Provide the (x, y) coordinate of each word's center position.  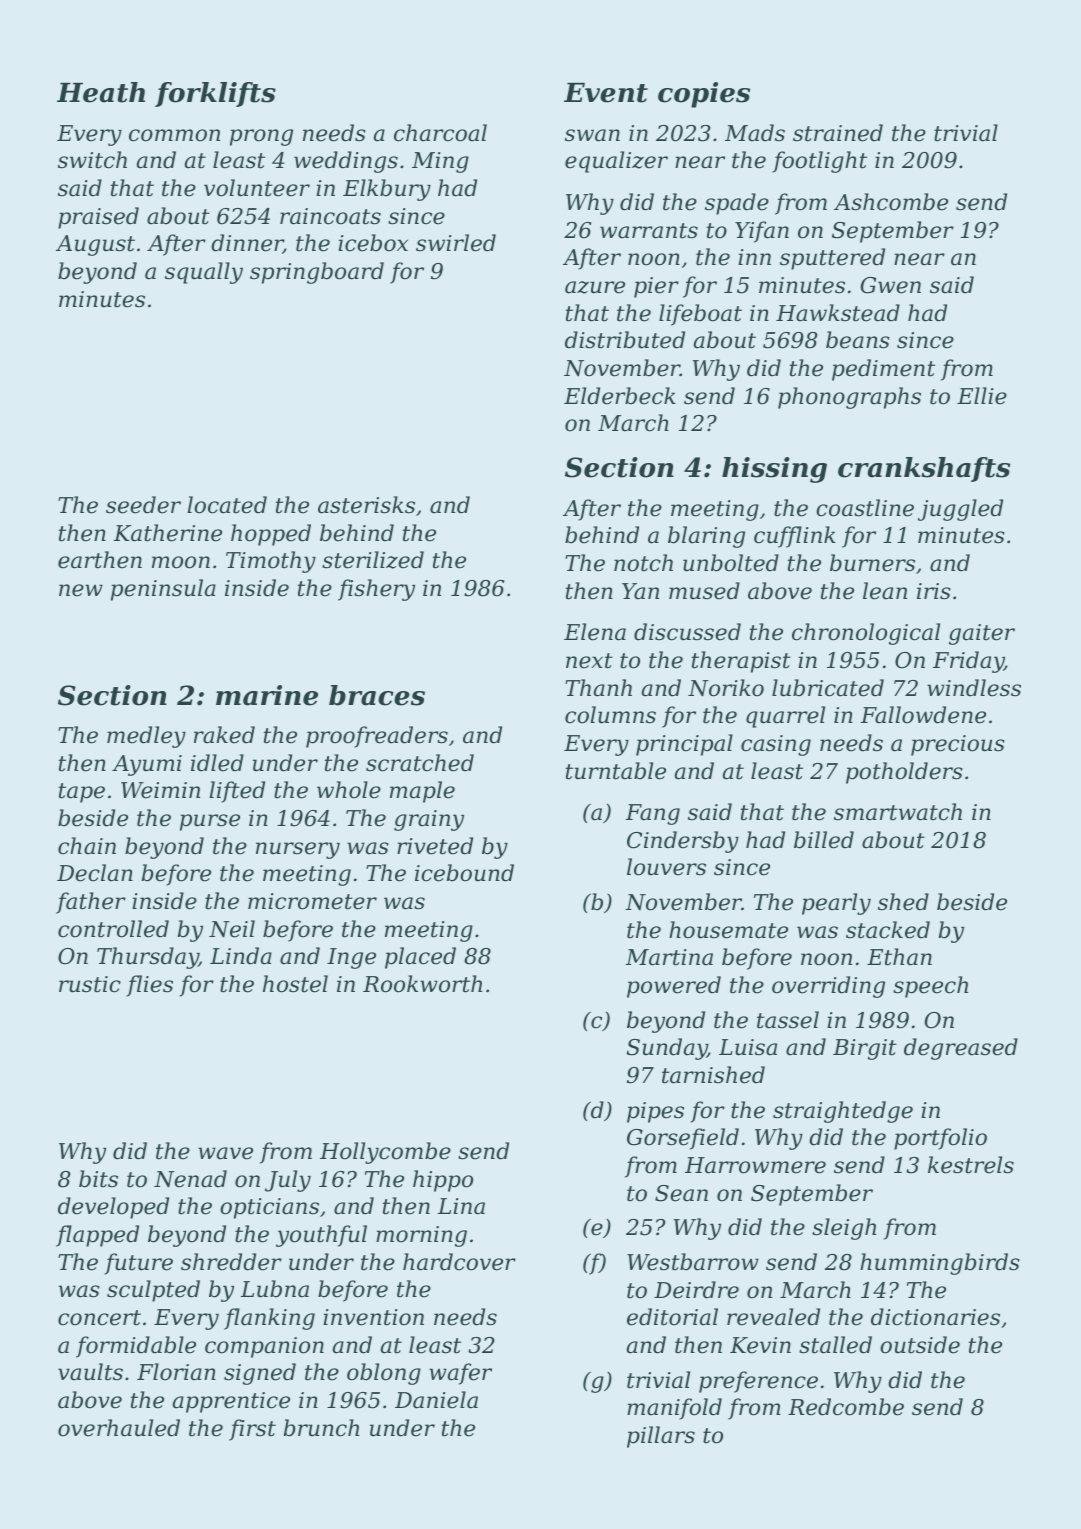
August (95, 245)
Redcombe (846, 1407)
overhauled (119, 1428)
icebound (464, 873)
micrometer (312, 901)
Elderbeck (620, 396)
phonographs (849, 398)
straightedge (843, 1112)
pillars (661, 1437)
